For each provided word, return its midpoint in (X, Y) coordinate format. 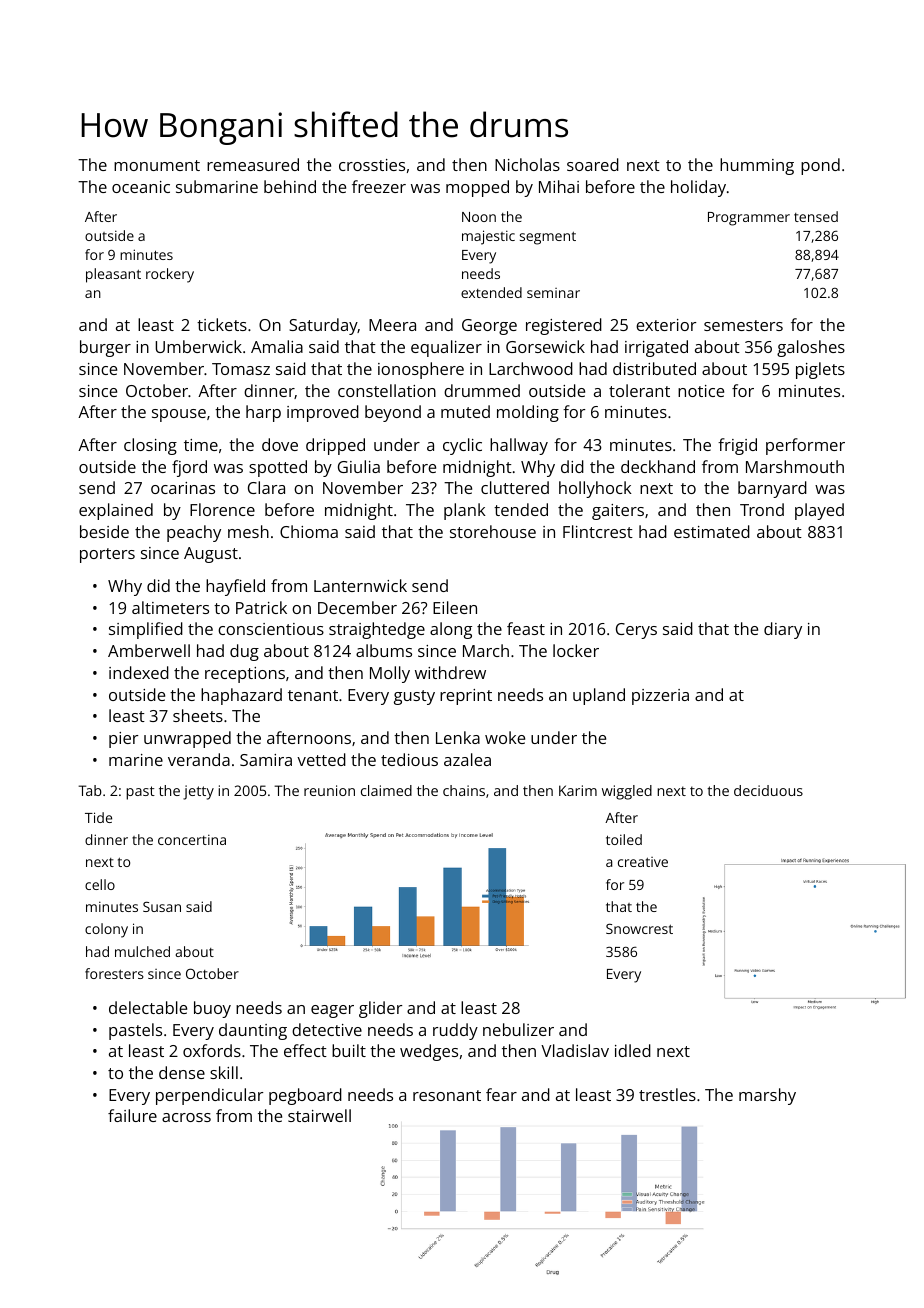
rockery (170, 275)
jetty (198, 792)
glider (380, 1009)
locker (576, 650)
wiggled (627, 792)
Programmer (749, 219)
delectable (148, 1007)
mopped (477, 188)
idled (633, 1050)
